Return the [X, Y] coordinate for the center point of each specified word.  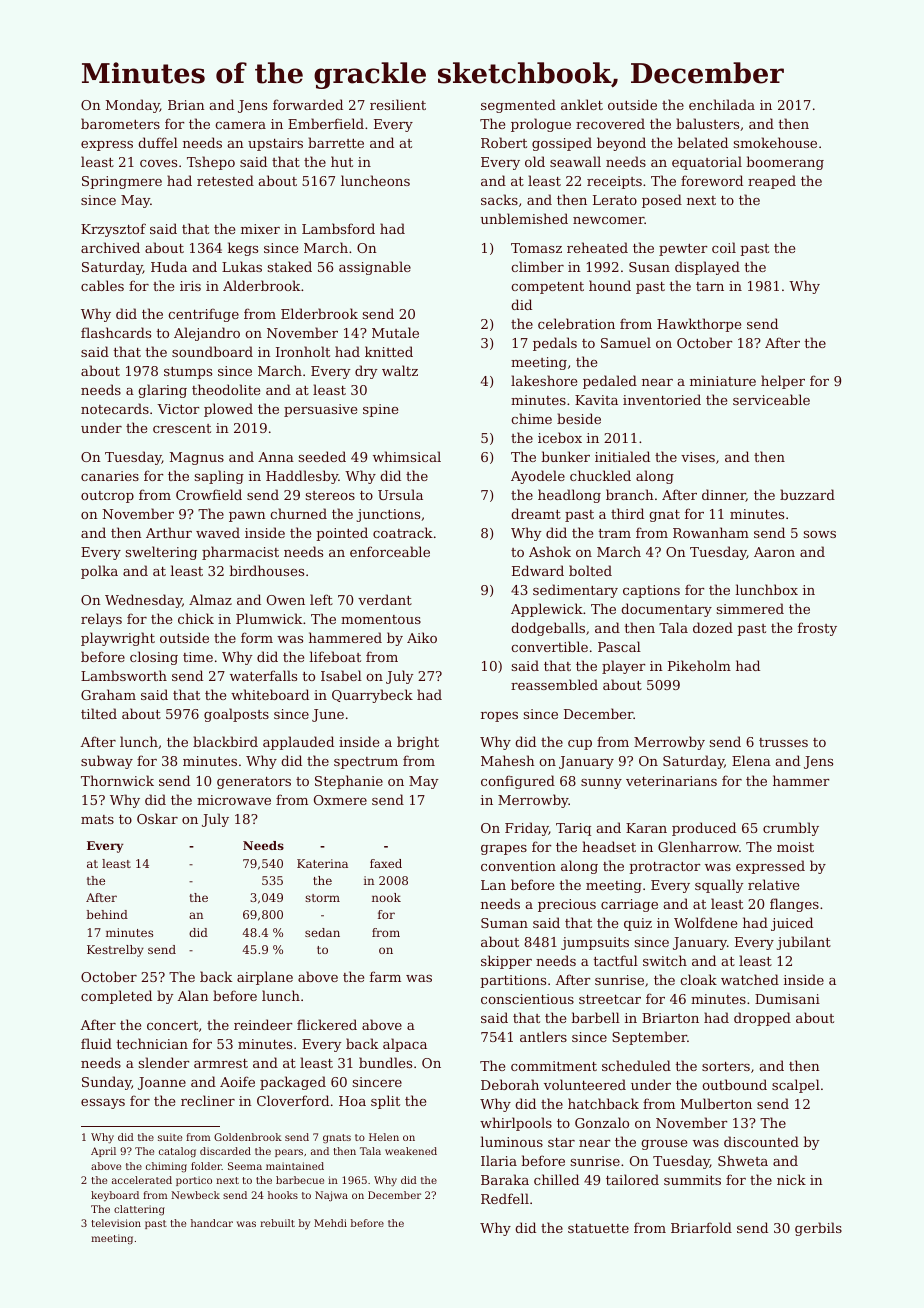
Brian [186, 105]
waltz [400, 370]
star [561, 1142]
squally [719, 886]
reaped [772, 182]
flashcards [116, 332]
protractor [664, 868]
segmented [518, 106]
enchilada [722, 104]
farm [385, 976]
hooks [283, 1195]
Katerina [322, 863]
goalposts [236, 715]
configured [518, 782]
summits [692, 1180]
